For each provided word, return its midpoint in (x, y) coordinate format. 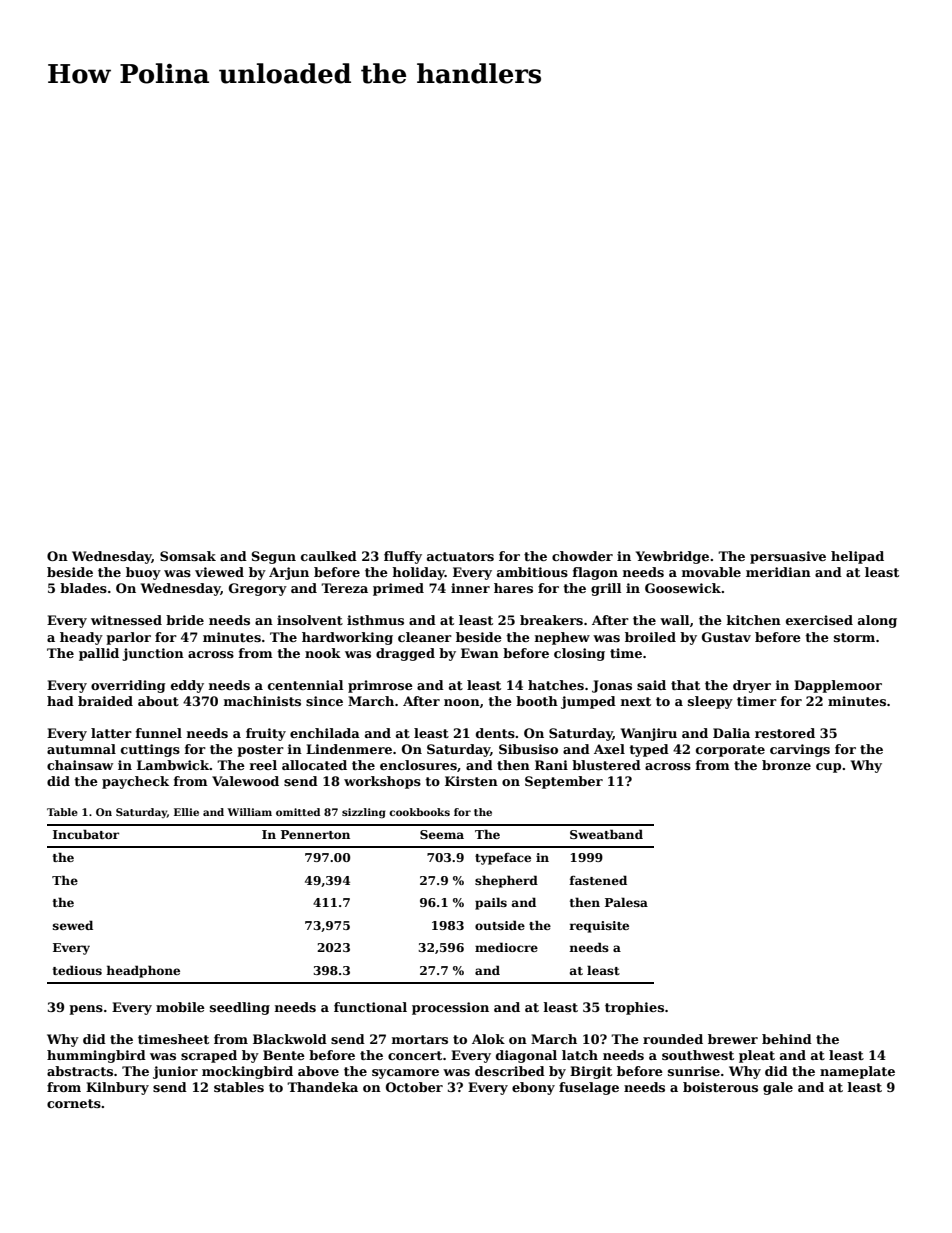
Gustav (726, 637)
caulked (329, 556)
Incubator (86, 834)
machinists (262, 701)
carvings (800, 750)
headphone (143, 971)
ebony (533, 1088)
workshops (382, 782)
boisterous (720, 1087)
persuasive (788, 557)
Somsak (188, 556)
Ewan (480, 653)
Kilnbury (117, 1088)
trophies (634, 1008)
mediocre (506, 947)
